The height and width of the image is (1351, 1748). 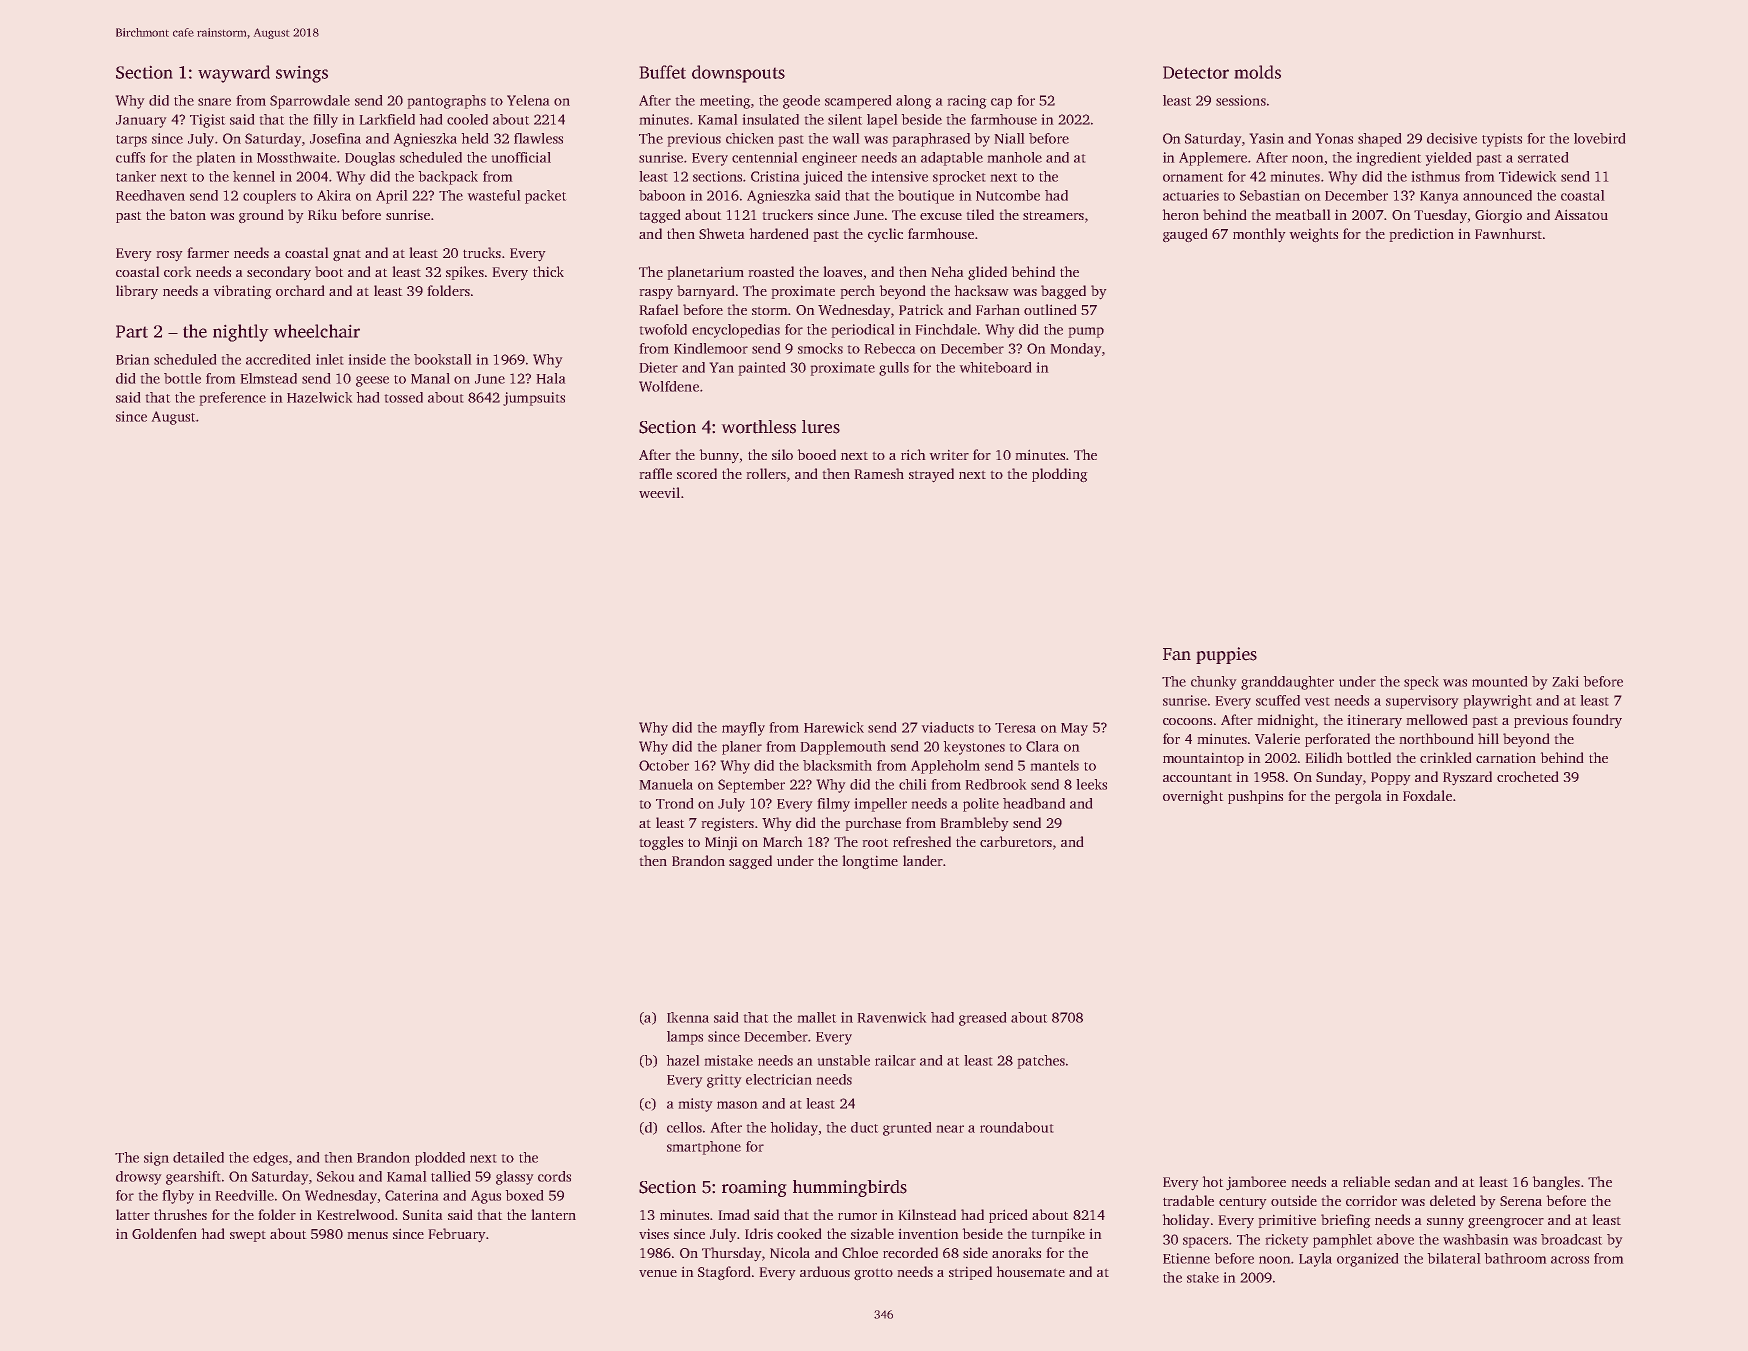 What do you see at coordinates (900, 176) in the image?
I see `intensive` at bounding box center [900, 176].
